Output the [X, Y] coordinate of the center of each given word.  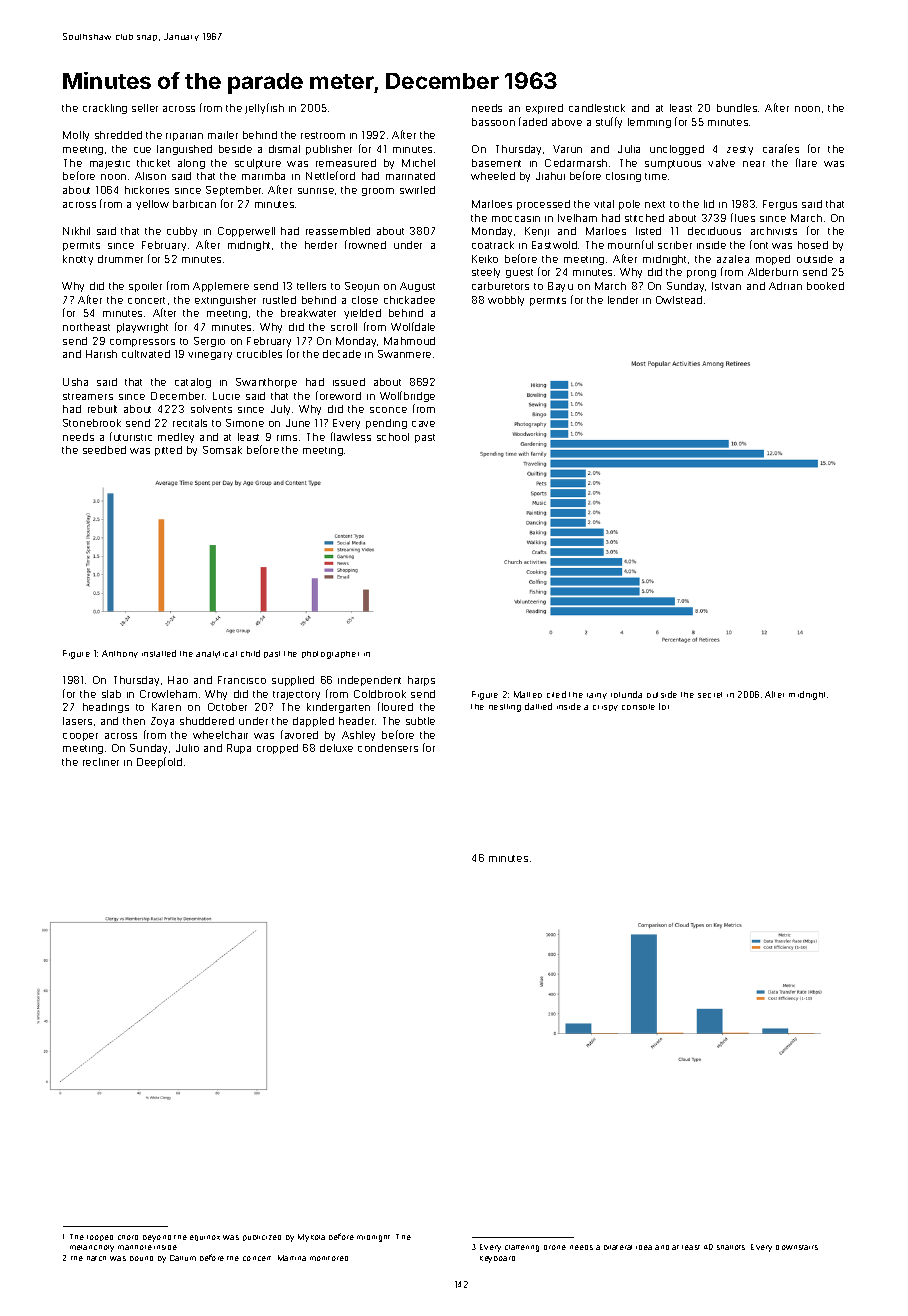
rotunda [626, 694]
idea [644, 1247]
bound [141, 1258]
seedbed [104, 450]
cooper [80, 737]
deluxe [336, 748]
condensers [388, 748]
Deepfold [159, 762]
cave [423, 424]
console [638, 707]
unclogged [677, 150]
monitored [329, 1258]
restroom [323, 135]
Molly [76, 136]
